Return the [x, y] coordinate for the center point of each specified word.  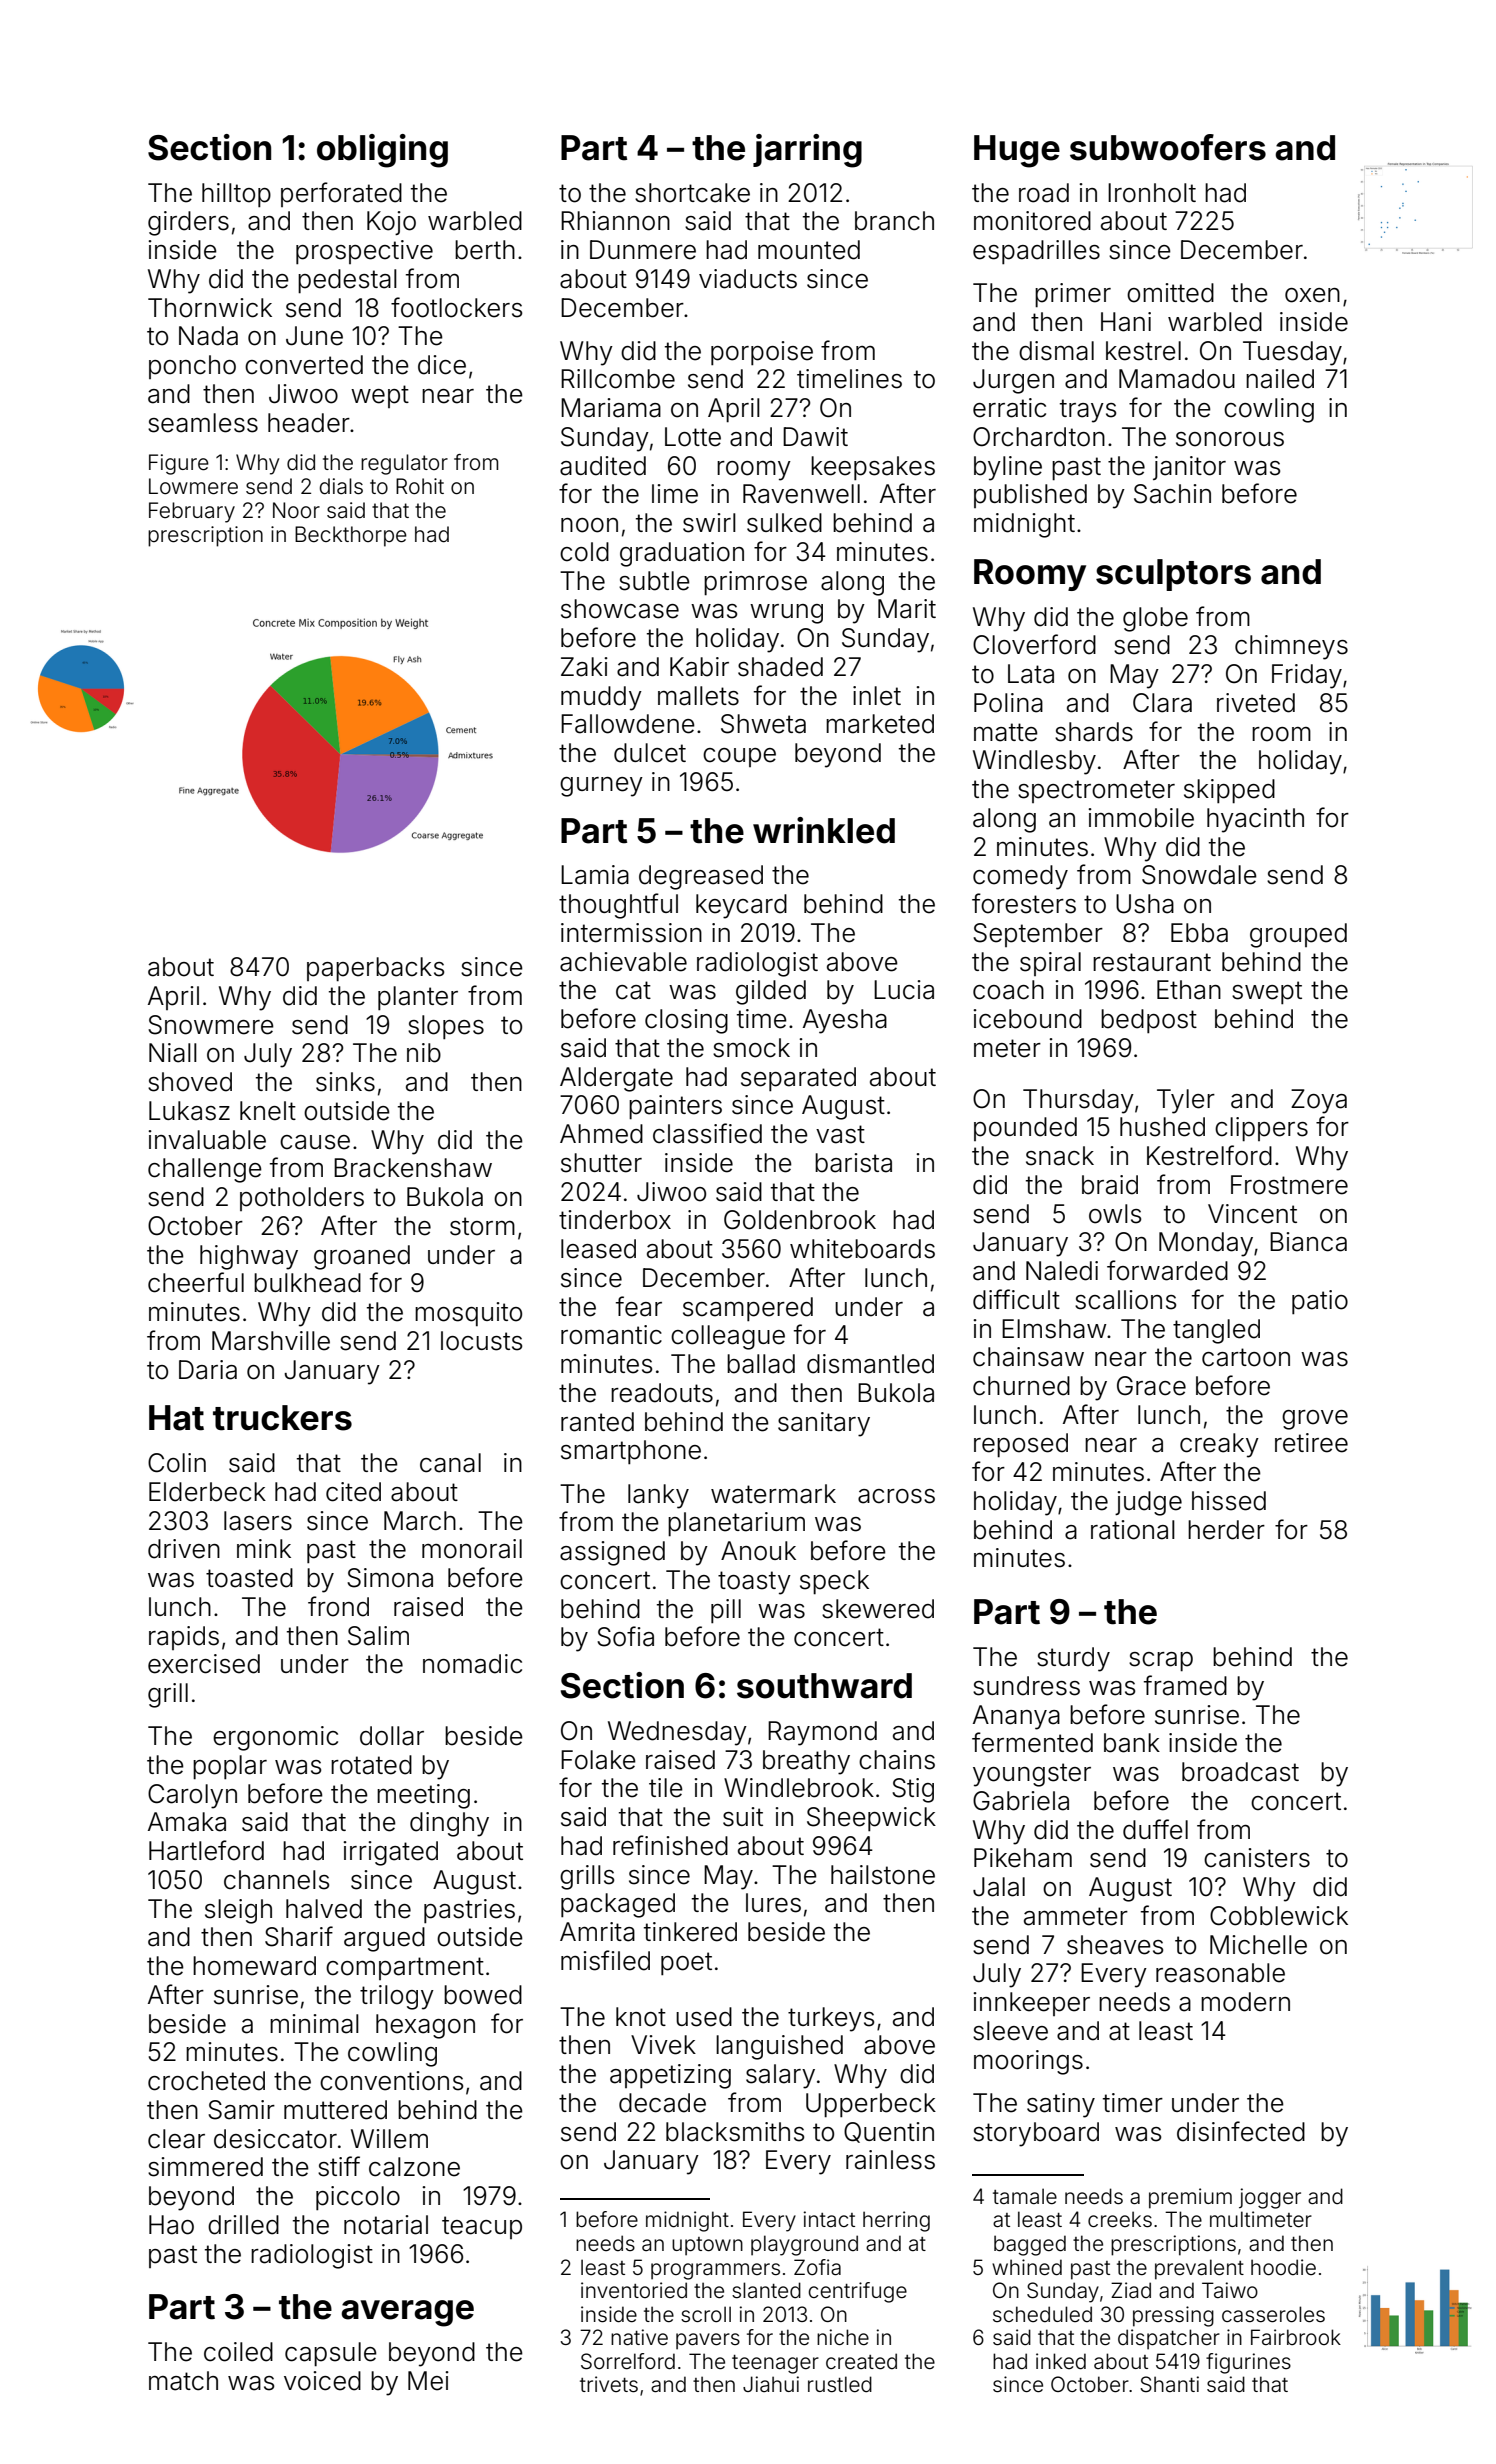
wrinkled [824, 830]
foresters [1024, 903]
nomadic [472, 1664]
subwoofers [1168, 147]
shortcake [692, 193]
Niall [173, 1053]
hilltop [236, 195]
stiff [339, 2166]
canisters [1257, 1858]
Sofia [625, 1636]
